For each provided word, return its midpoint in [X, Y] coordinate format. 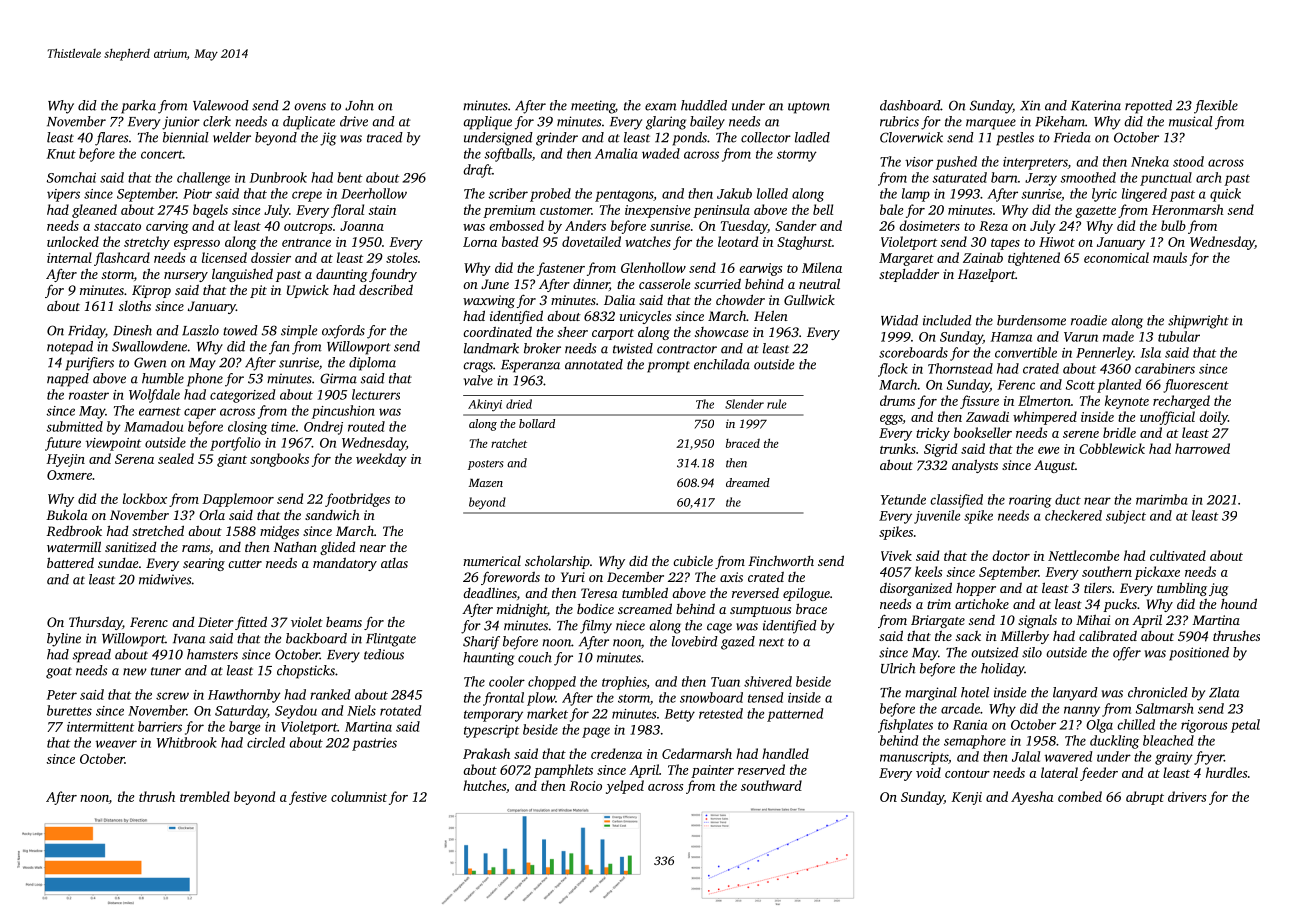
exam [661, 107]
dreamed [748, 482]
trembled [205, 796]
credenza [616, 753]
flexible [1216, 107]
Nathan [295, 547]
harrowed [1202, 448]
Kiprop [151, 291]
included [947, 320]
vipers [63, 195]
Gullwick [809, 300]
